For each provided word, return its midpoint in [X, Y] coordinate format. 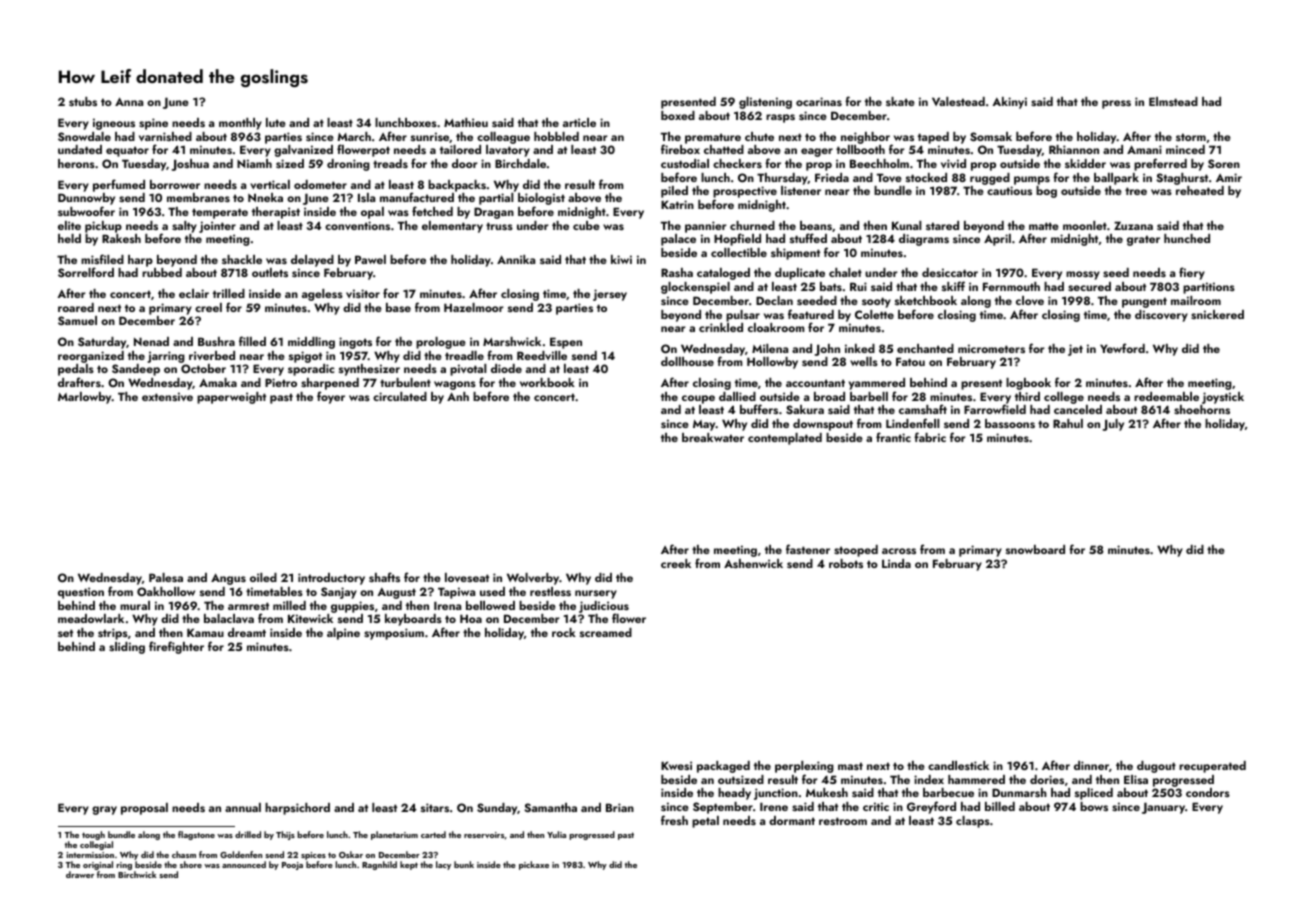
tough [93, 835]
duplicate [800, 274]
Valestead [958, 101]
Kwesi [676, 765]
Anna [129, 101]
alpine [343, 634]
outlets [270, 272]
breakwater [713, 437]
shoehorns [1202, 409]
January [1163, 808]
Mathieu [466, 122]
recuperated [1212, 767]
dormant [792, 820]
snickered [1217, 314]
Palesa [166, 577]
